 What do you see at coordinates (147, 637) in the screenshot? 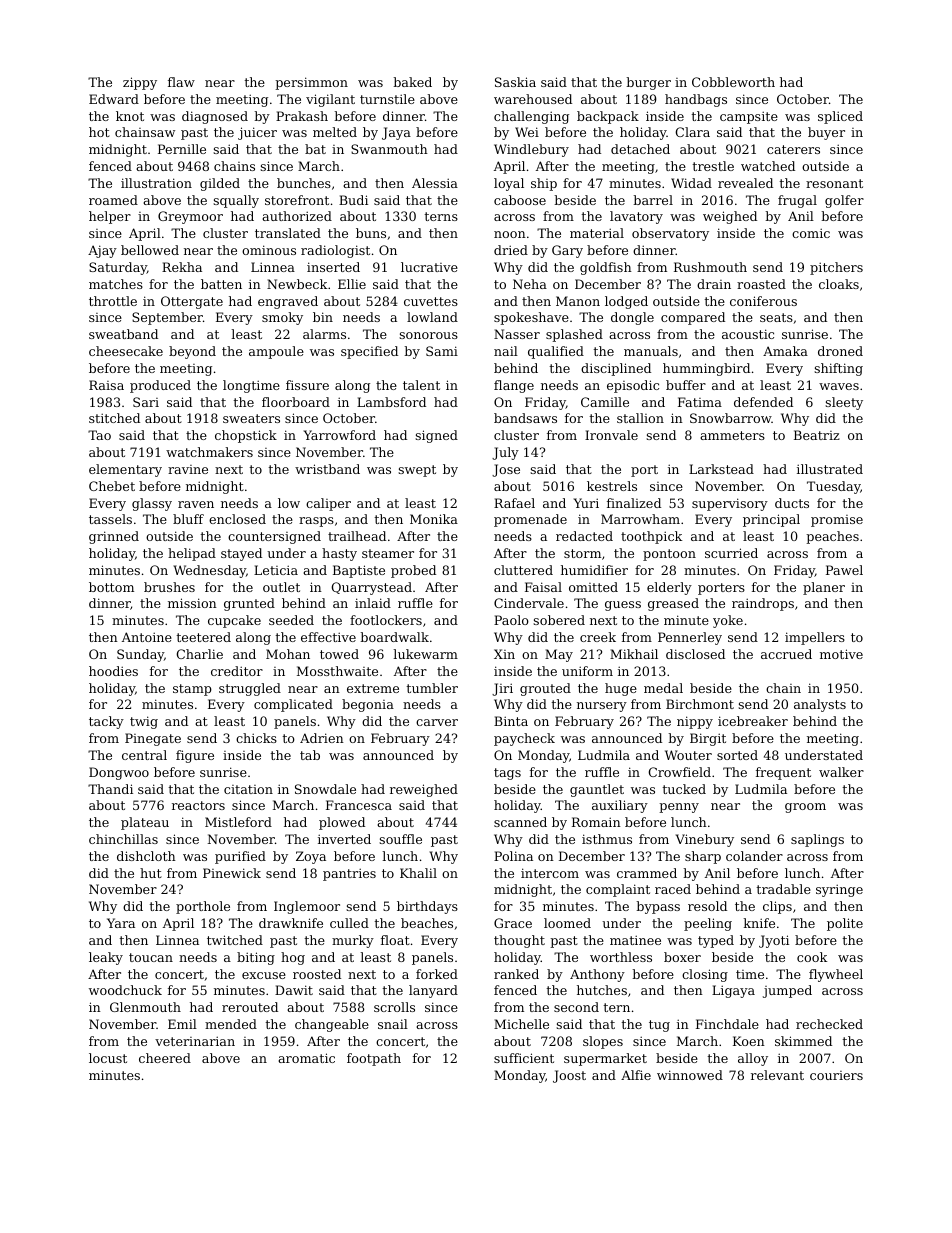
I see `Antoine` at bounding box center [147, 637].
